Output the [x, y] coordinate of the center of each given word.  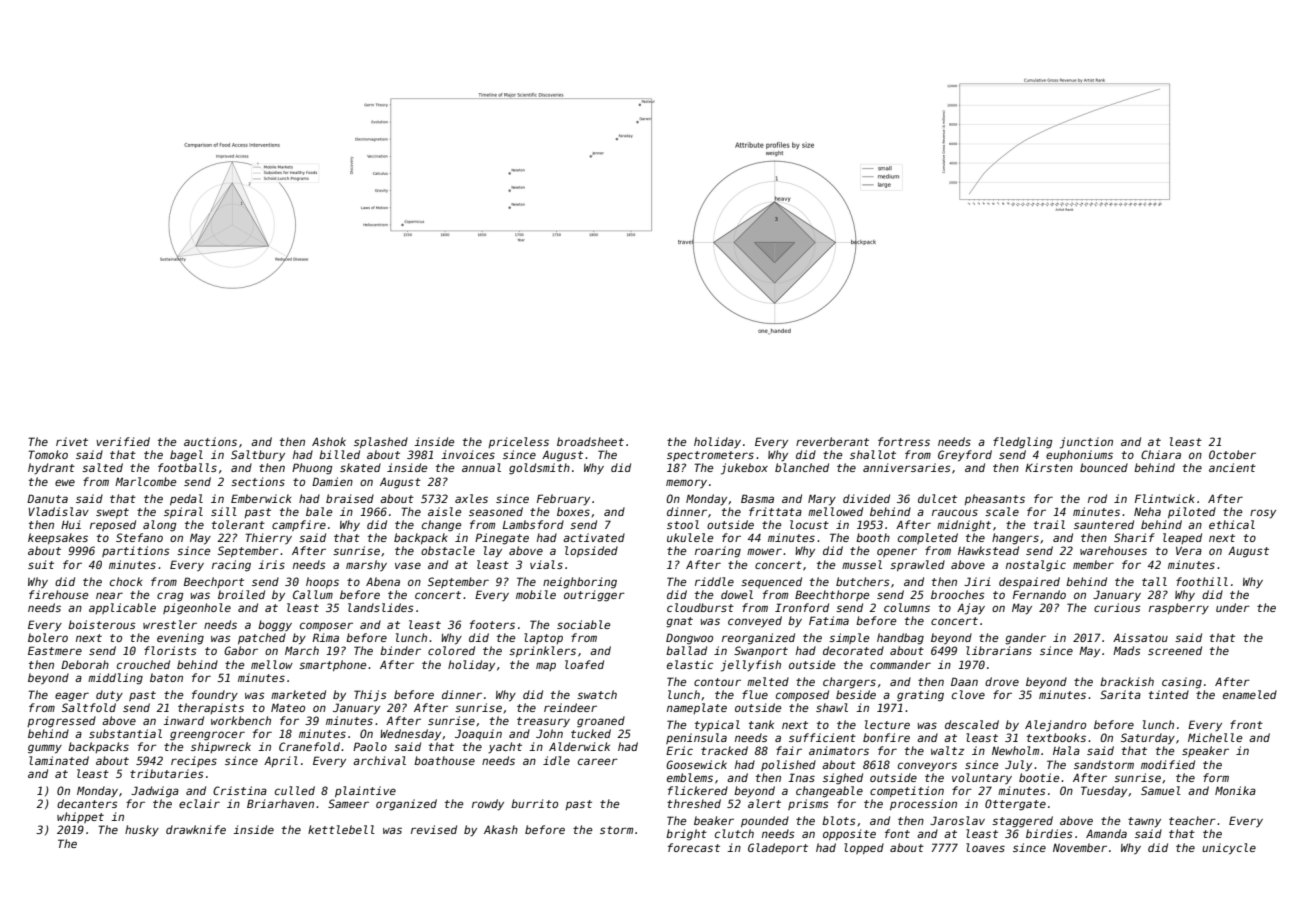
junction [1086, 443]
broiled [241, 594]
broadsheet [590, 441]
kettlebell [341, 829]
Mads [1127, 650]
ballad [686, 650]
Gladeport [778, 848]
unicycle [1229, 849]
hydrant [51, 469]
